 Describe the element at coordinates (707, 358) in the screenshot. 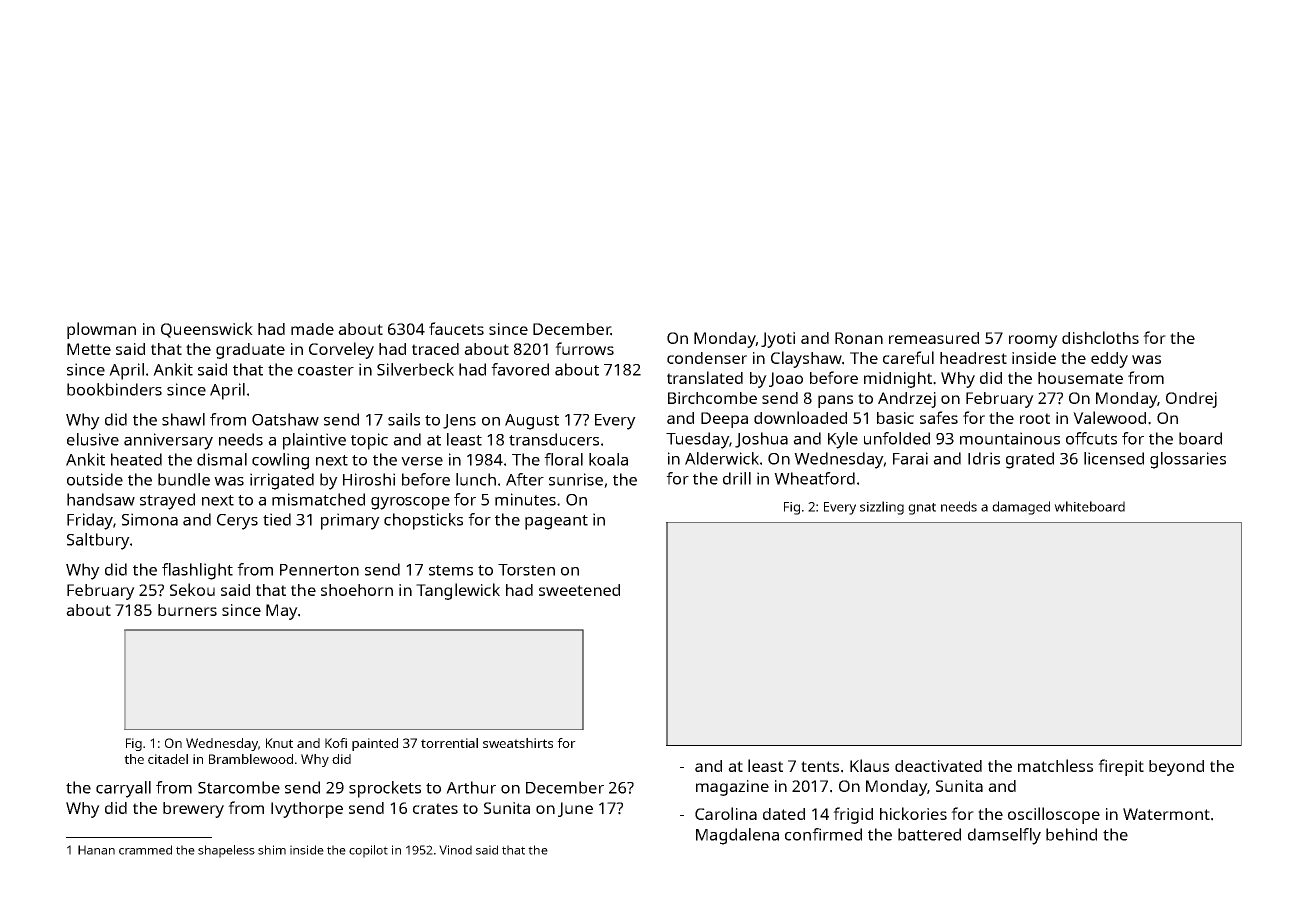

I see `condenser` at that location.
